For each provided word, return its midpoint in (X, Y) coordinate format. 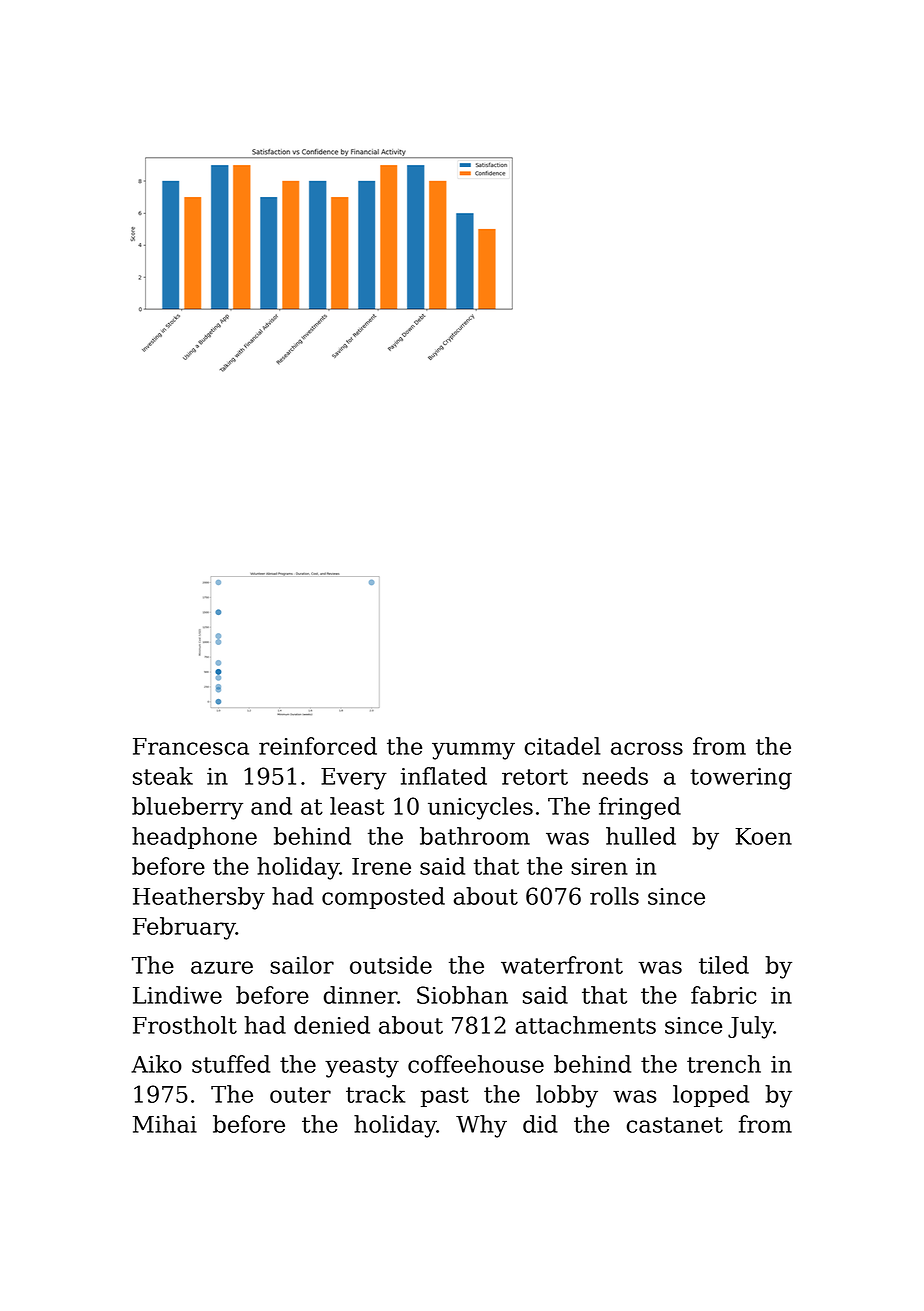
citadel (563, 746)
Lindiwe (177, 995)
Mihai (165, 1124)
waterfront (562, 965)
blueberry (187, 808)
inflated (444, 776)
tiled (724, 965)
